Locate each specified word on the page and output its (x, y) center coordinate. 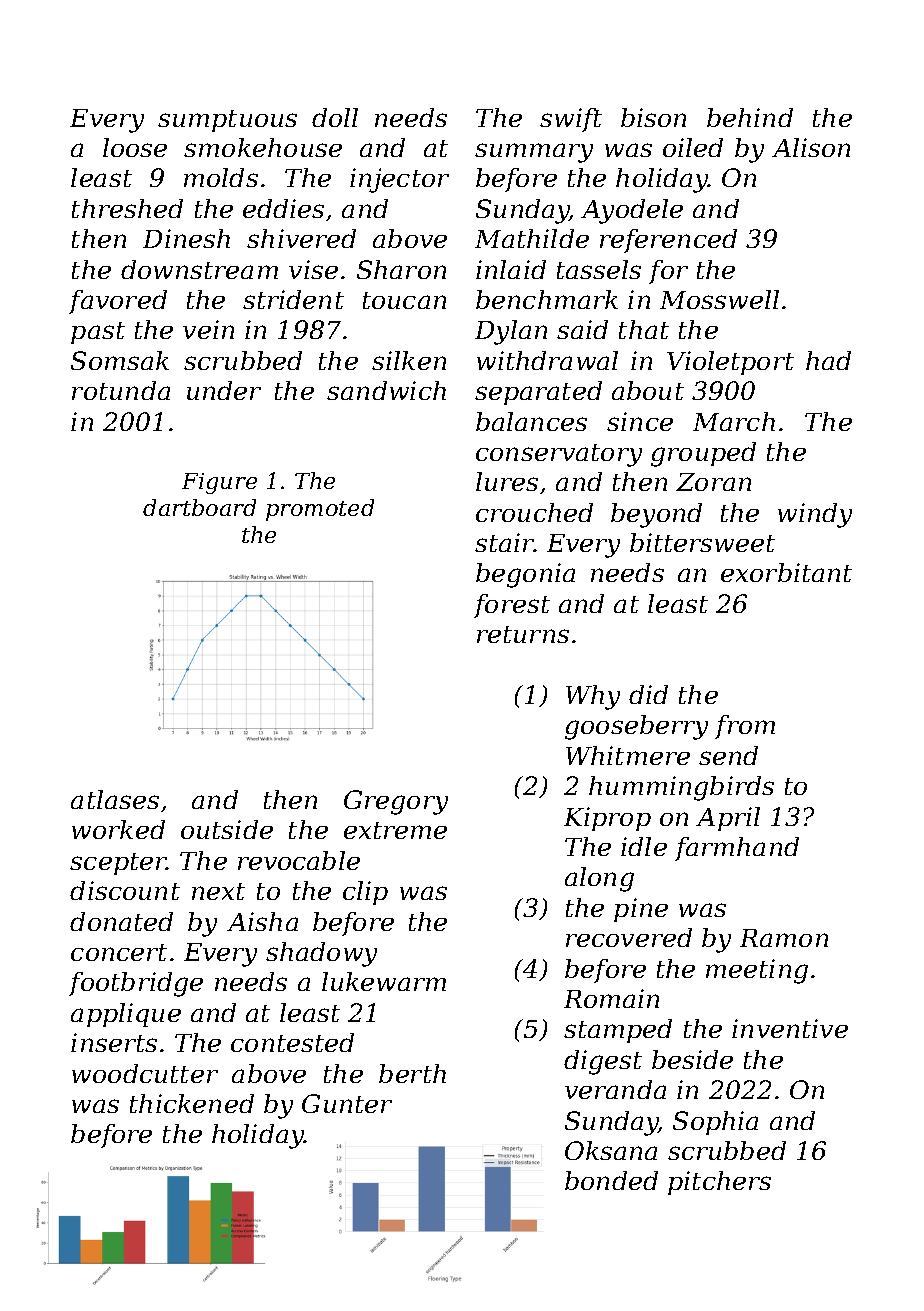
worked (118, 829)
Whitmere (628, 755)
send (728, 755)
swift (571, 120)
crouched (534, 512)
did (648, 694)
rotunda (121, 390)
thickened (192, 1103)
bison (653, 117)
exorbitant (786, 572)
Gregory (396, 802)
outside (227, 829)
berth (412, 1073)
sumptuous (227, 121)
